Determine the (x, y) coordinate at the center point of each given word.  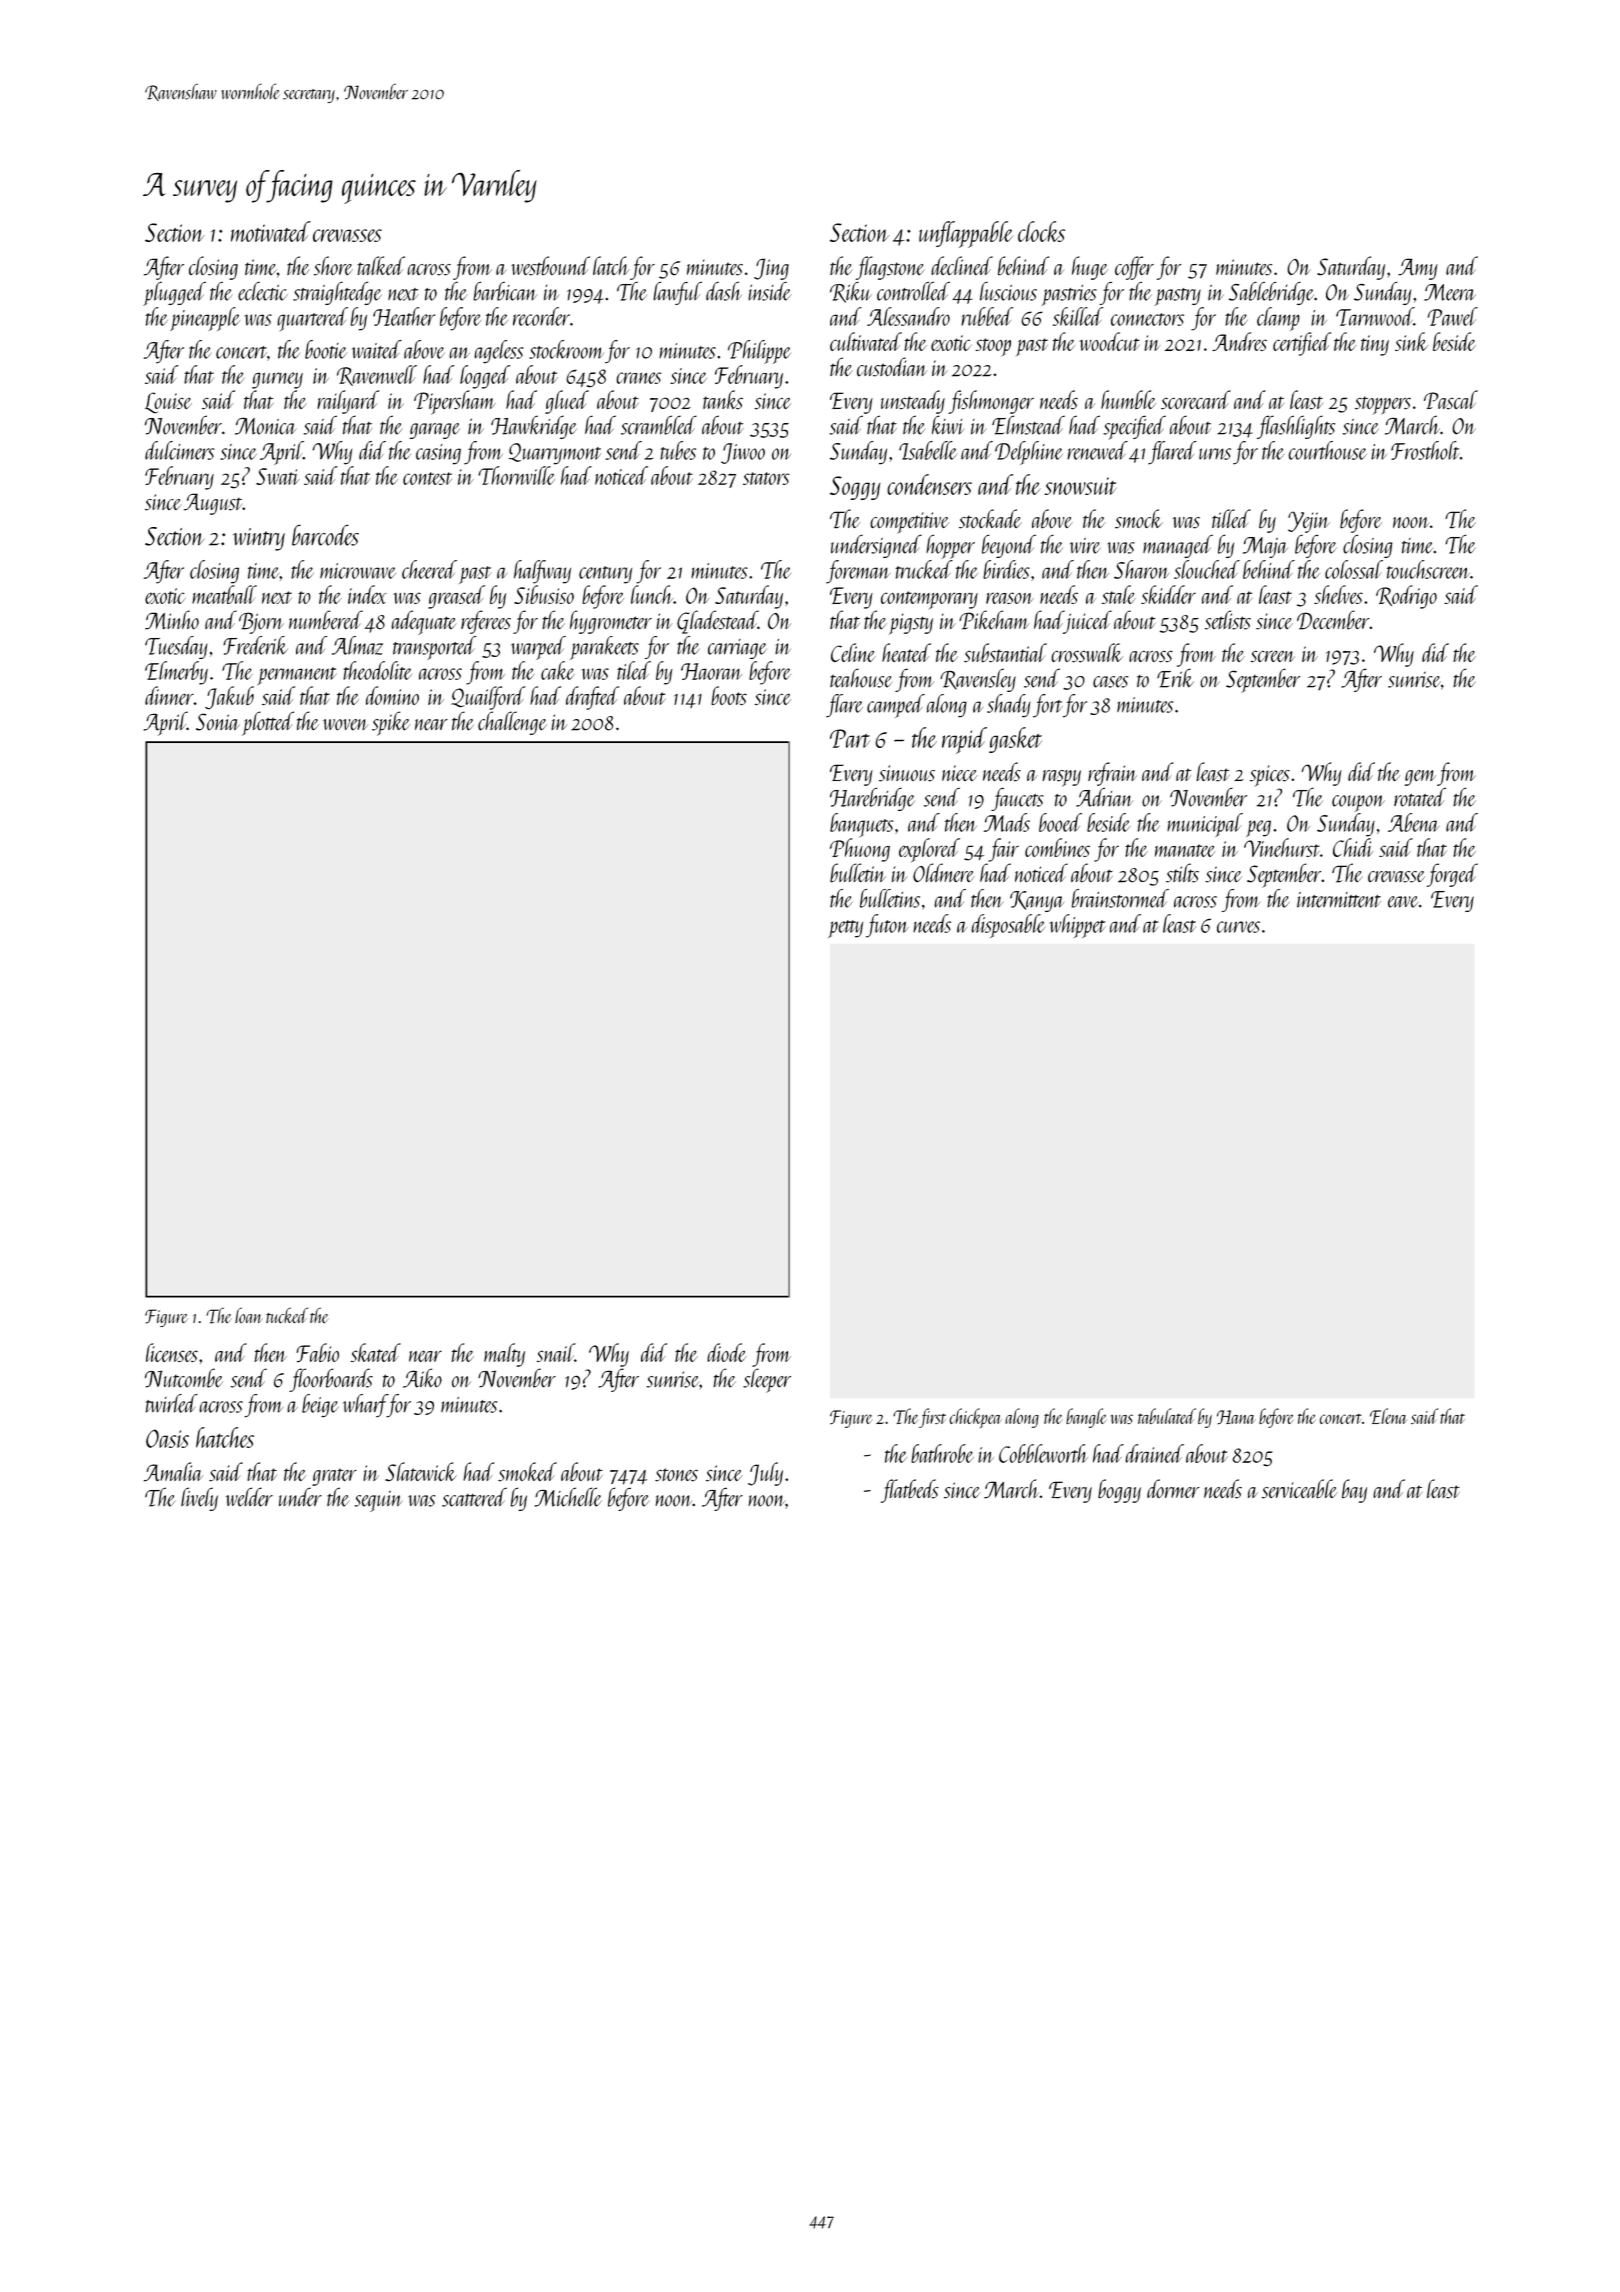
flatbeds (910, 1491)
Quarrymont (554, 454)
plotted (268, 723)
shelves (1338, 594)
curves (1238, 927)
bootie (326, 349)
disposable (1008, 926)
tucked (287, 1315)
